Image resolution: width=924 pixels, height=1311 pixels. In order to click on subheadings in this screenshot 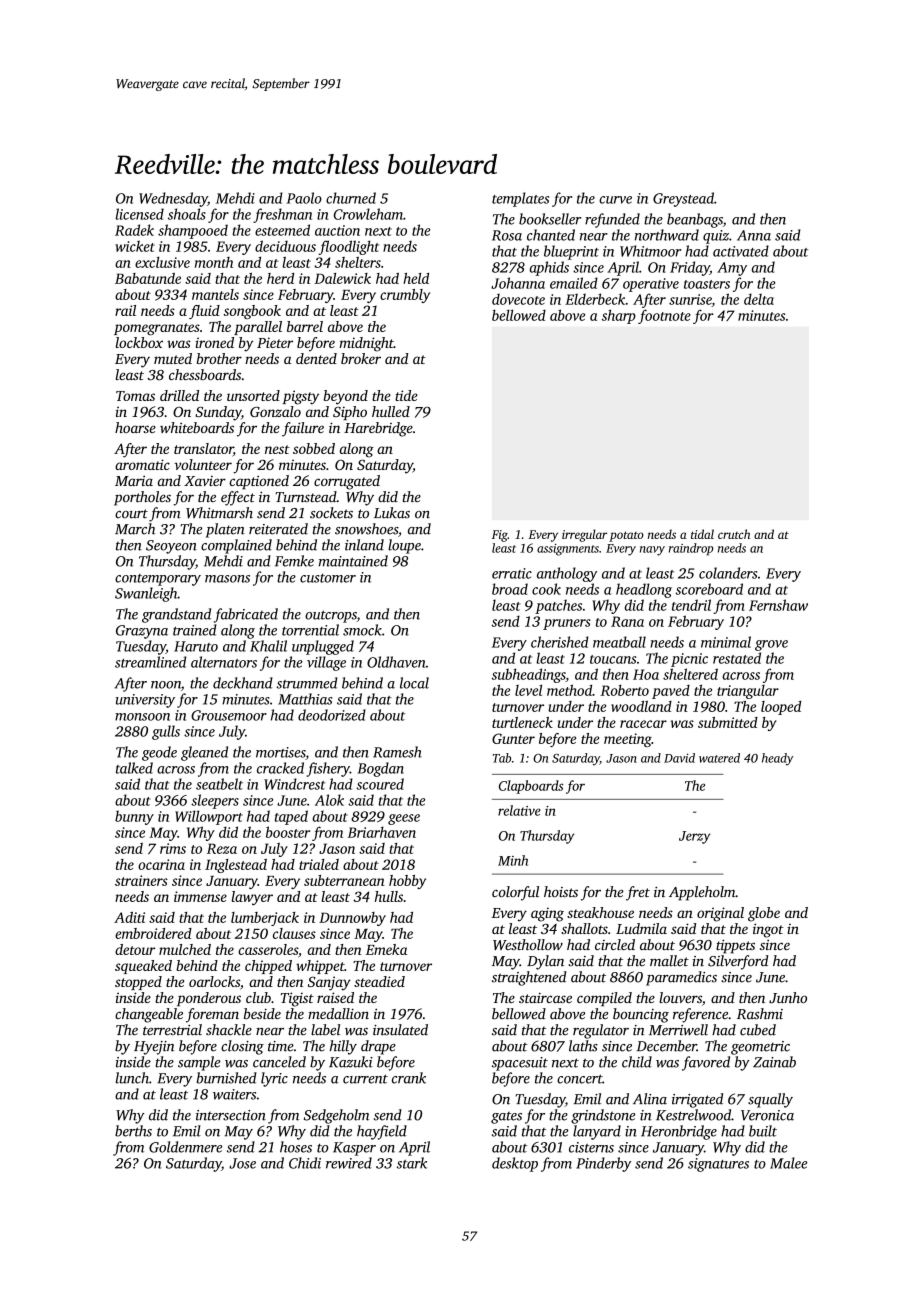, I will do `click(529, 675)`.
